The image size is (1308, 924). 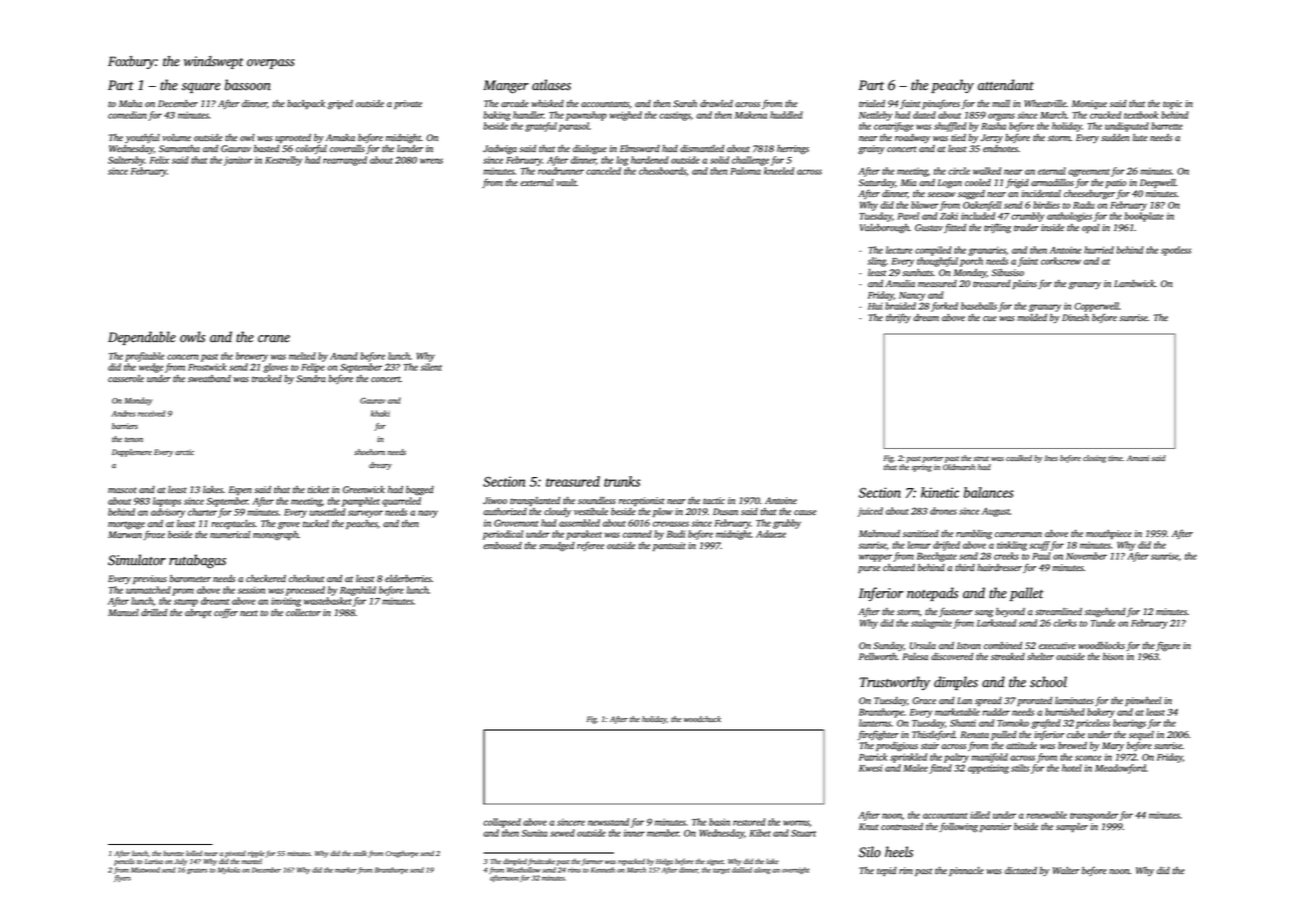 I want to click on burette, so click(x=173, y=853).
